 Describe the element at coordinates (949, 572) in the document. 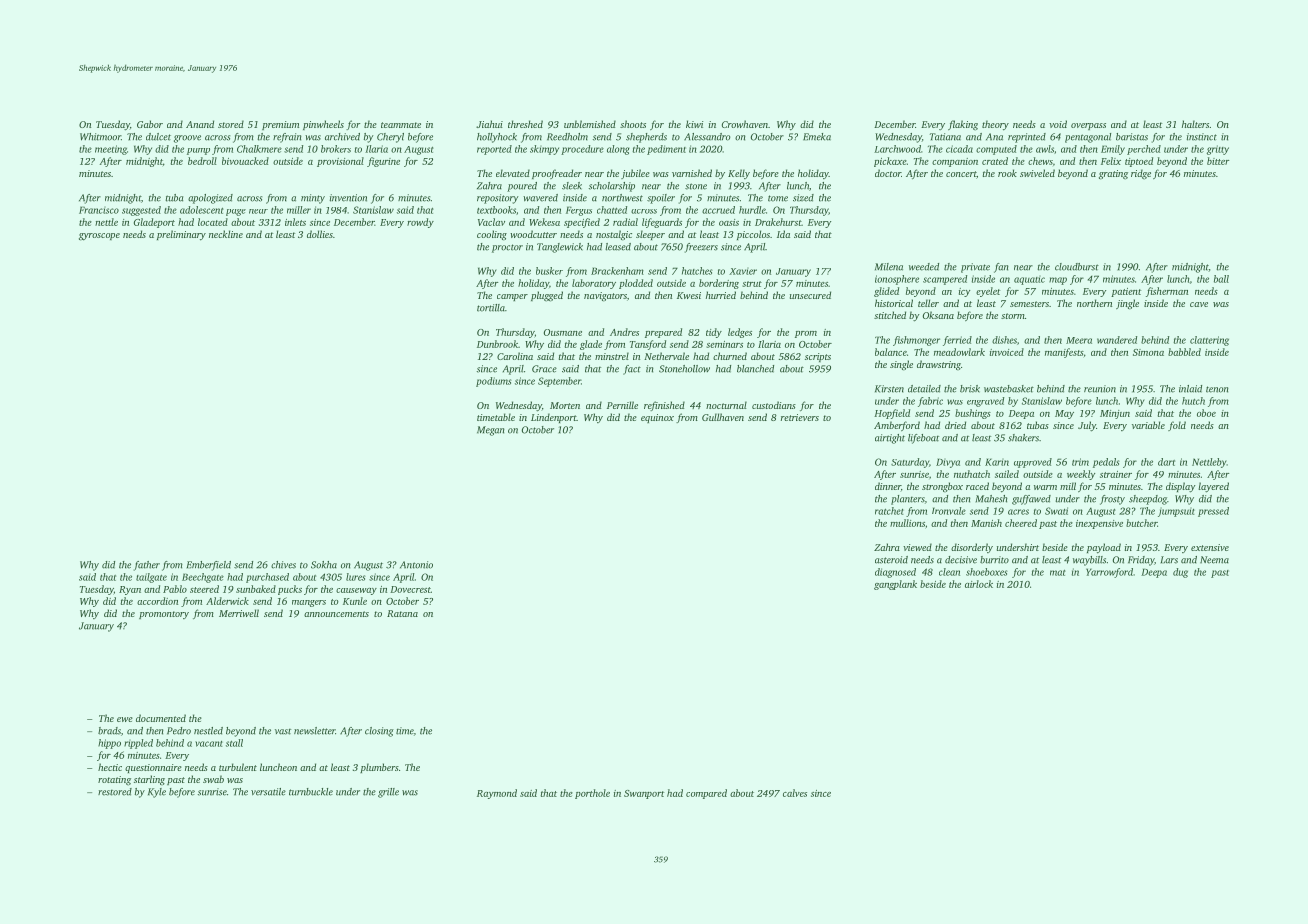

I see `clean` at that location.
